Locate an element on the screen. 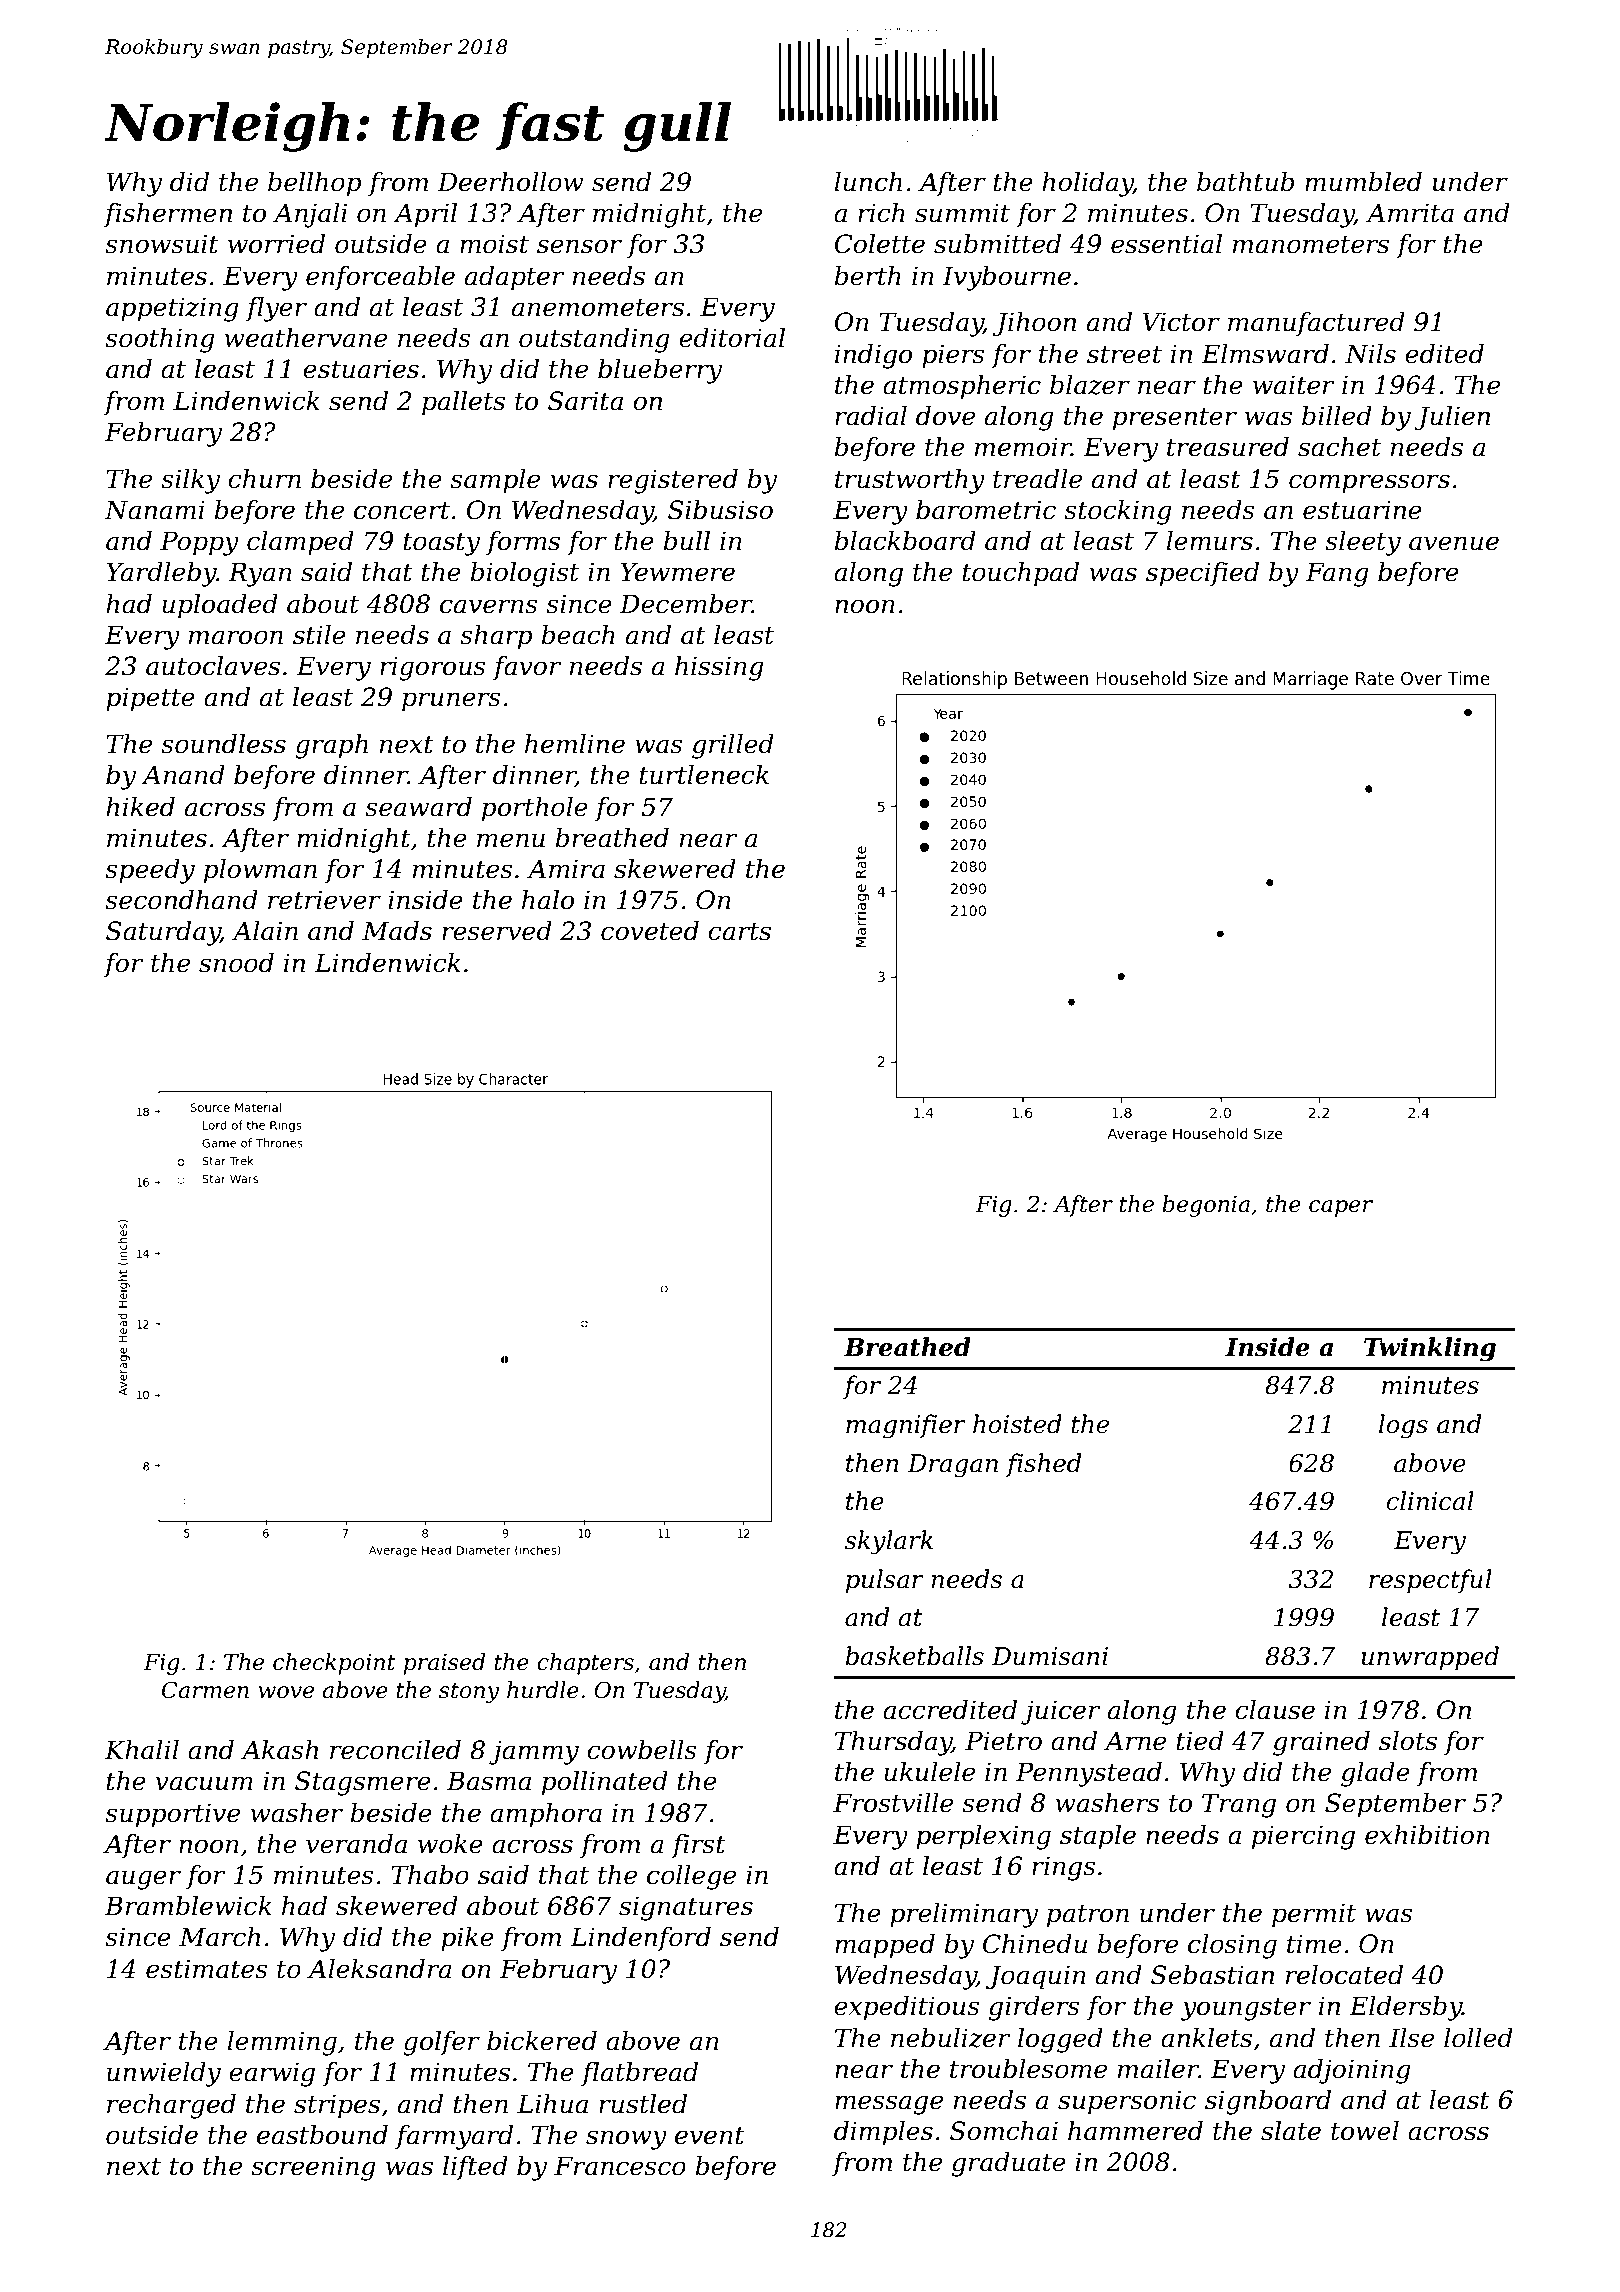  Twinkling is located at coordinates (1430, 1349).
